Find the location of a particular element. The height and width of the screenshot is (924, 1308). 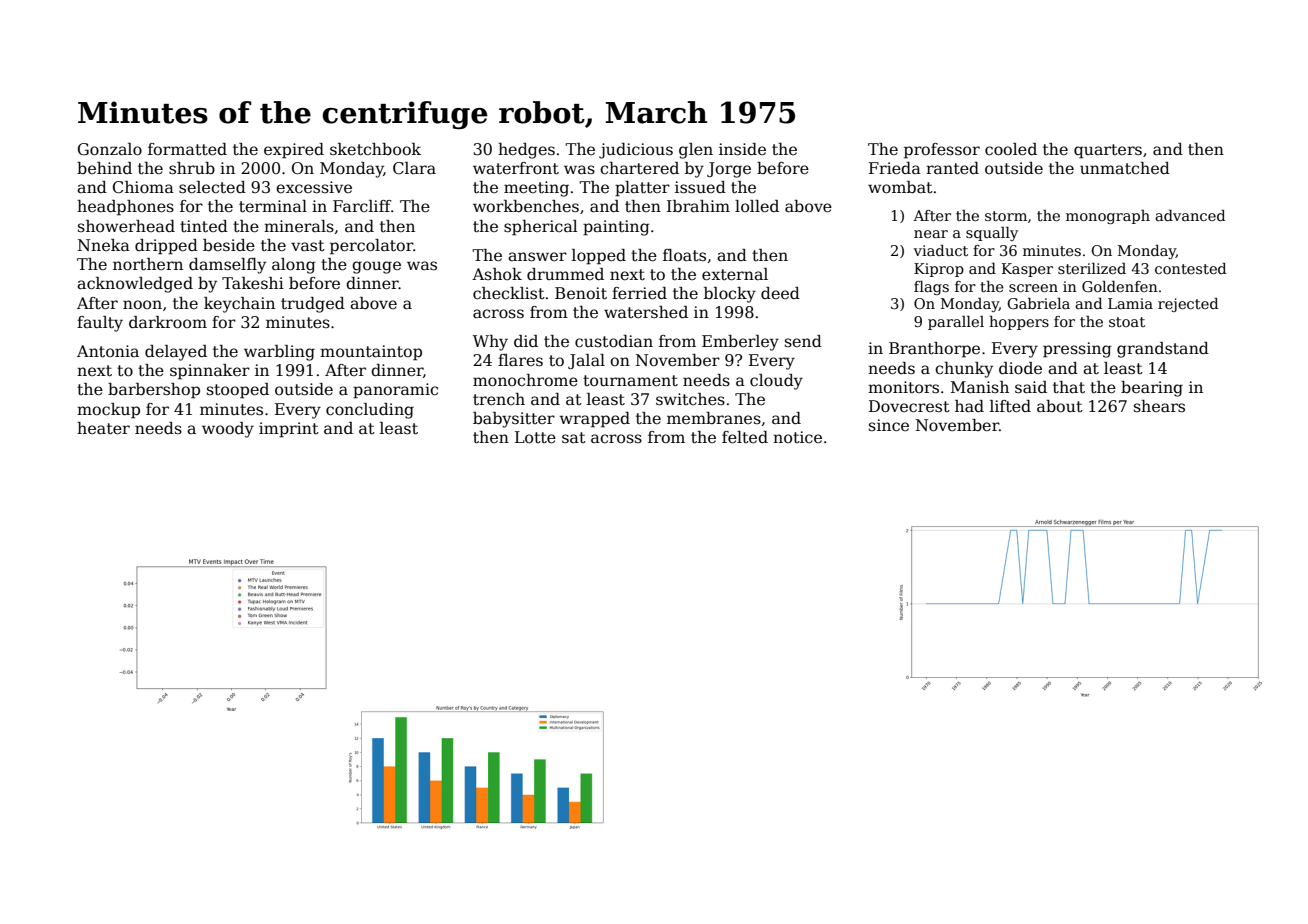

stooped is located at coordinates (238, 391).
